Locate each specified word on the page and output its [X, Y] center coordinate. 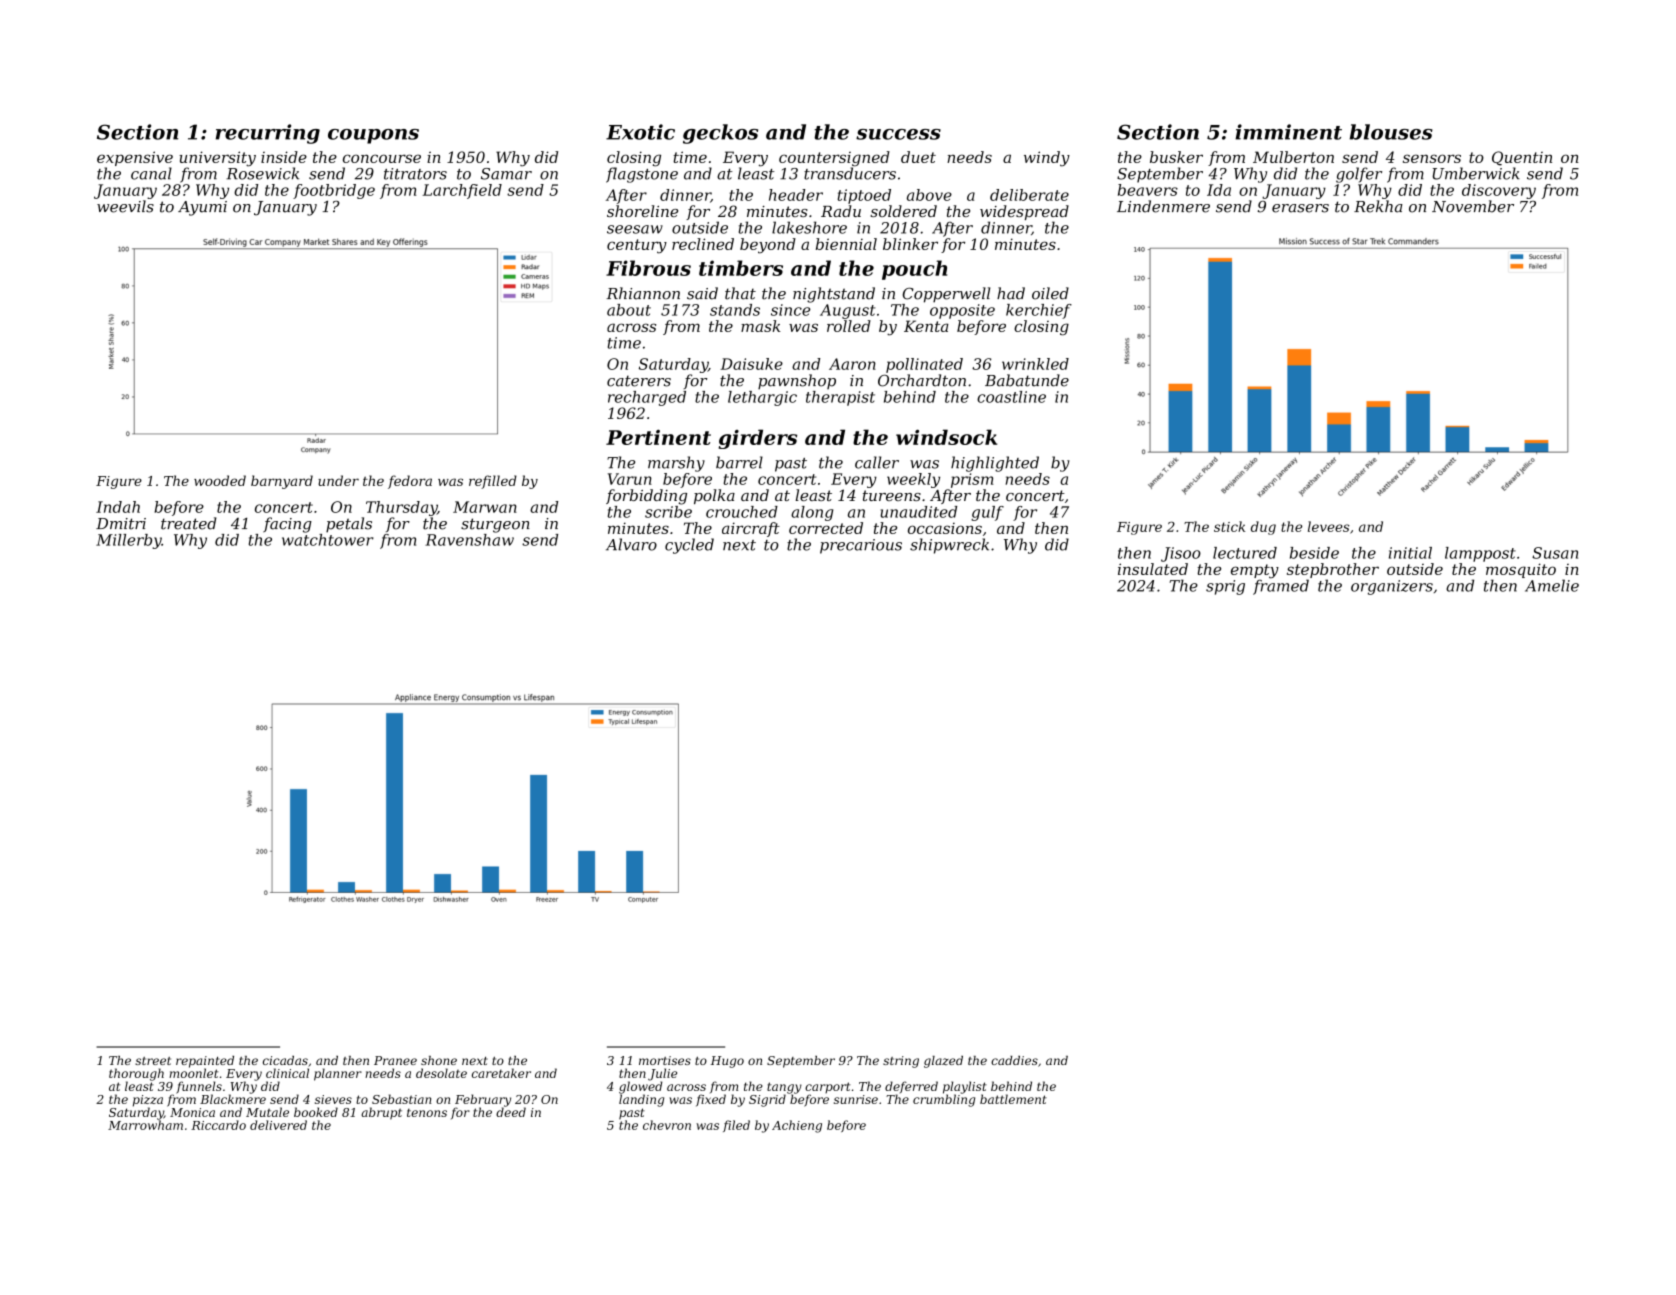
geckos [720, 134]
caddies [1014, 1060]
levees [1329, 526]
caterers [639, 381]
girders [758, 439]
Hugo [727, 1062]
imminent [1288, 132]
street [153, 1061]
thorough [136, 1074]
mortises [665, 1060]
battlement [1013, 1099]
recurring [268, 134]
